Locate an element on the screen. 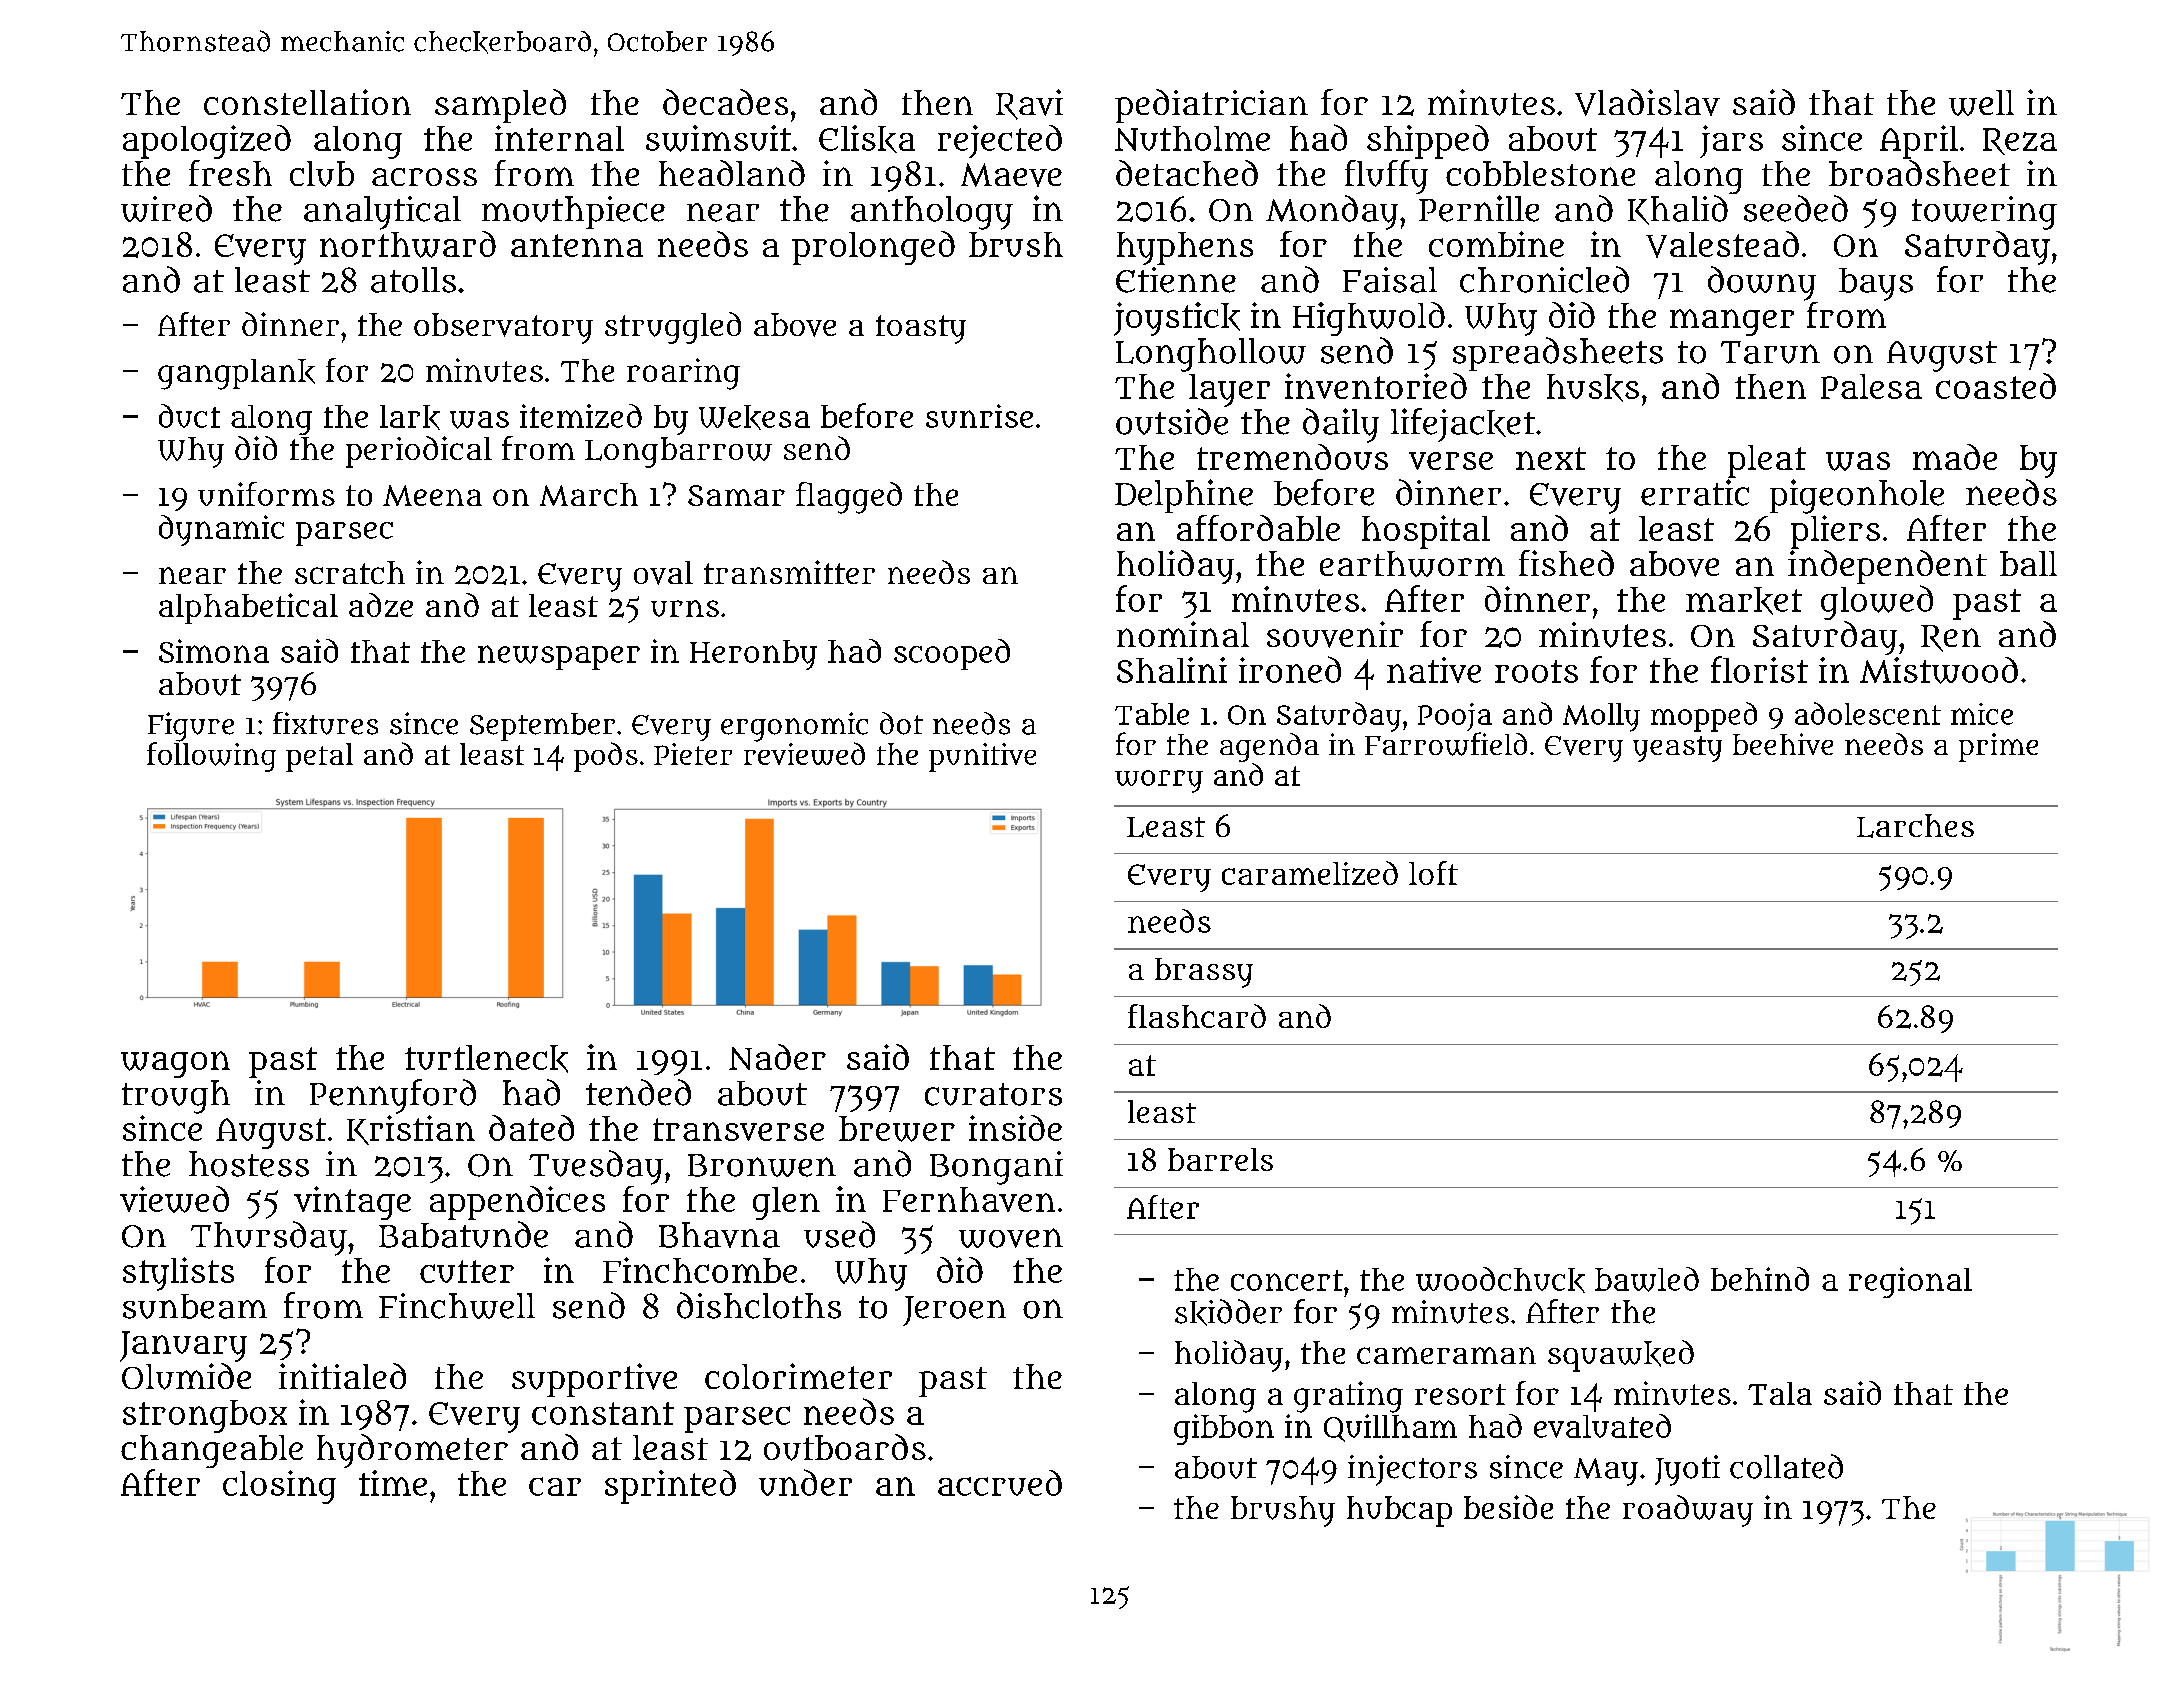  Vladislav is located at coordinates (1647, 102).
